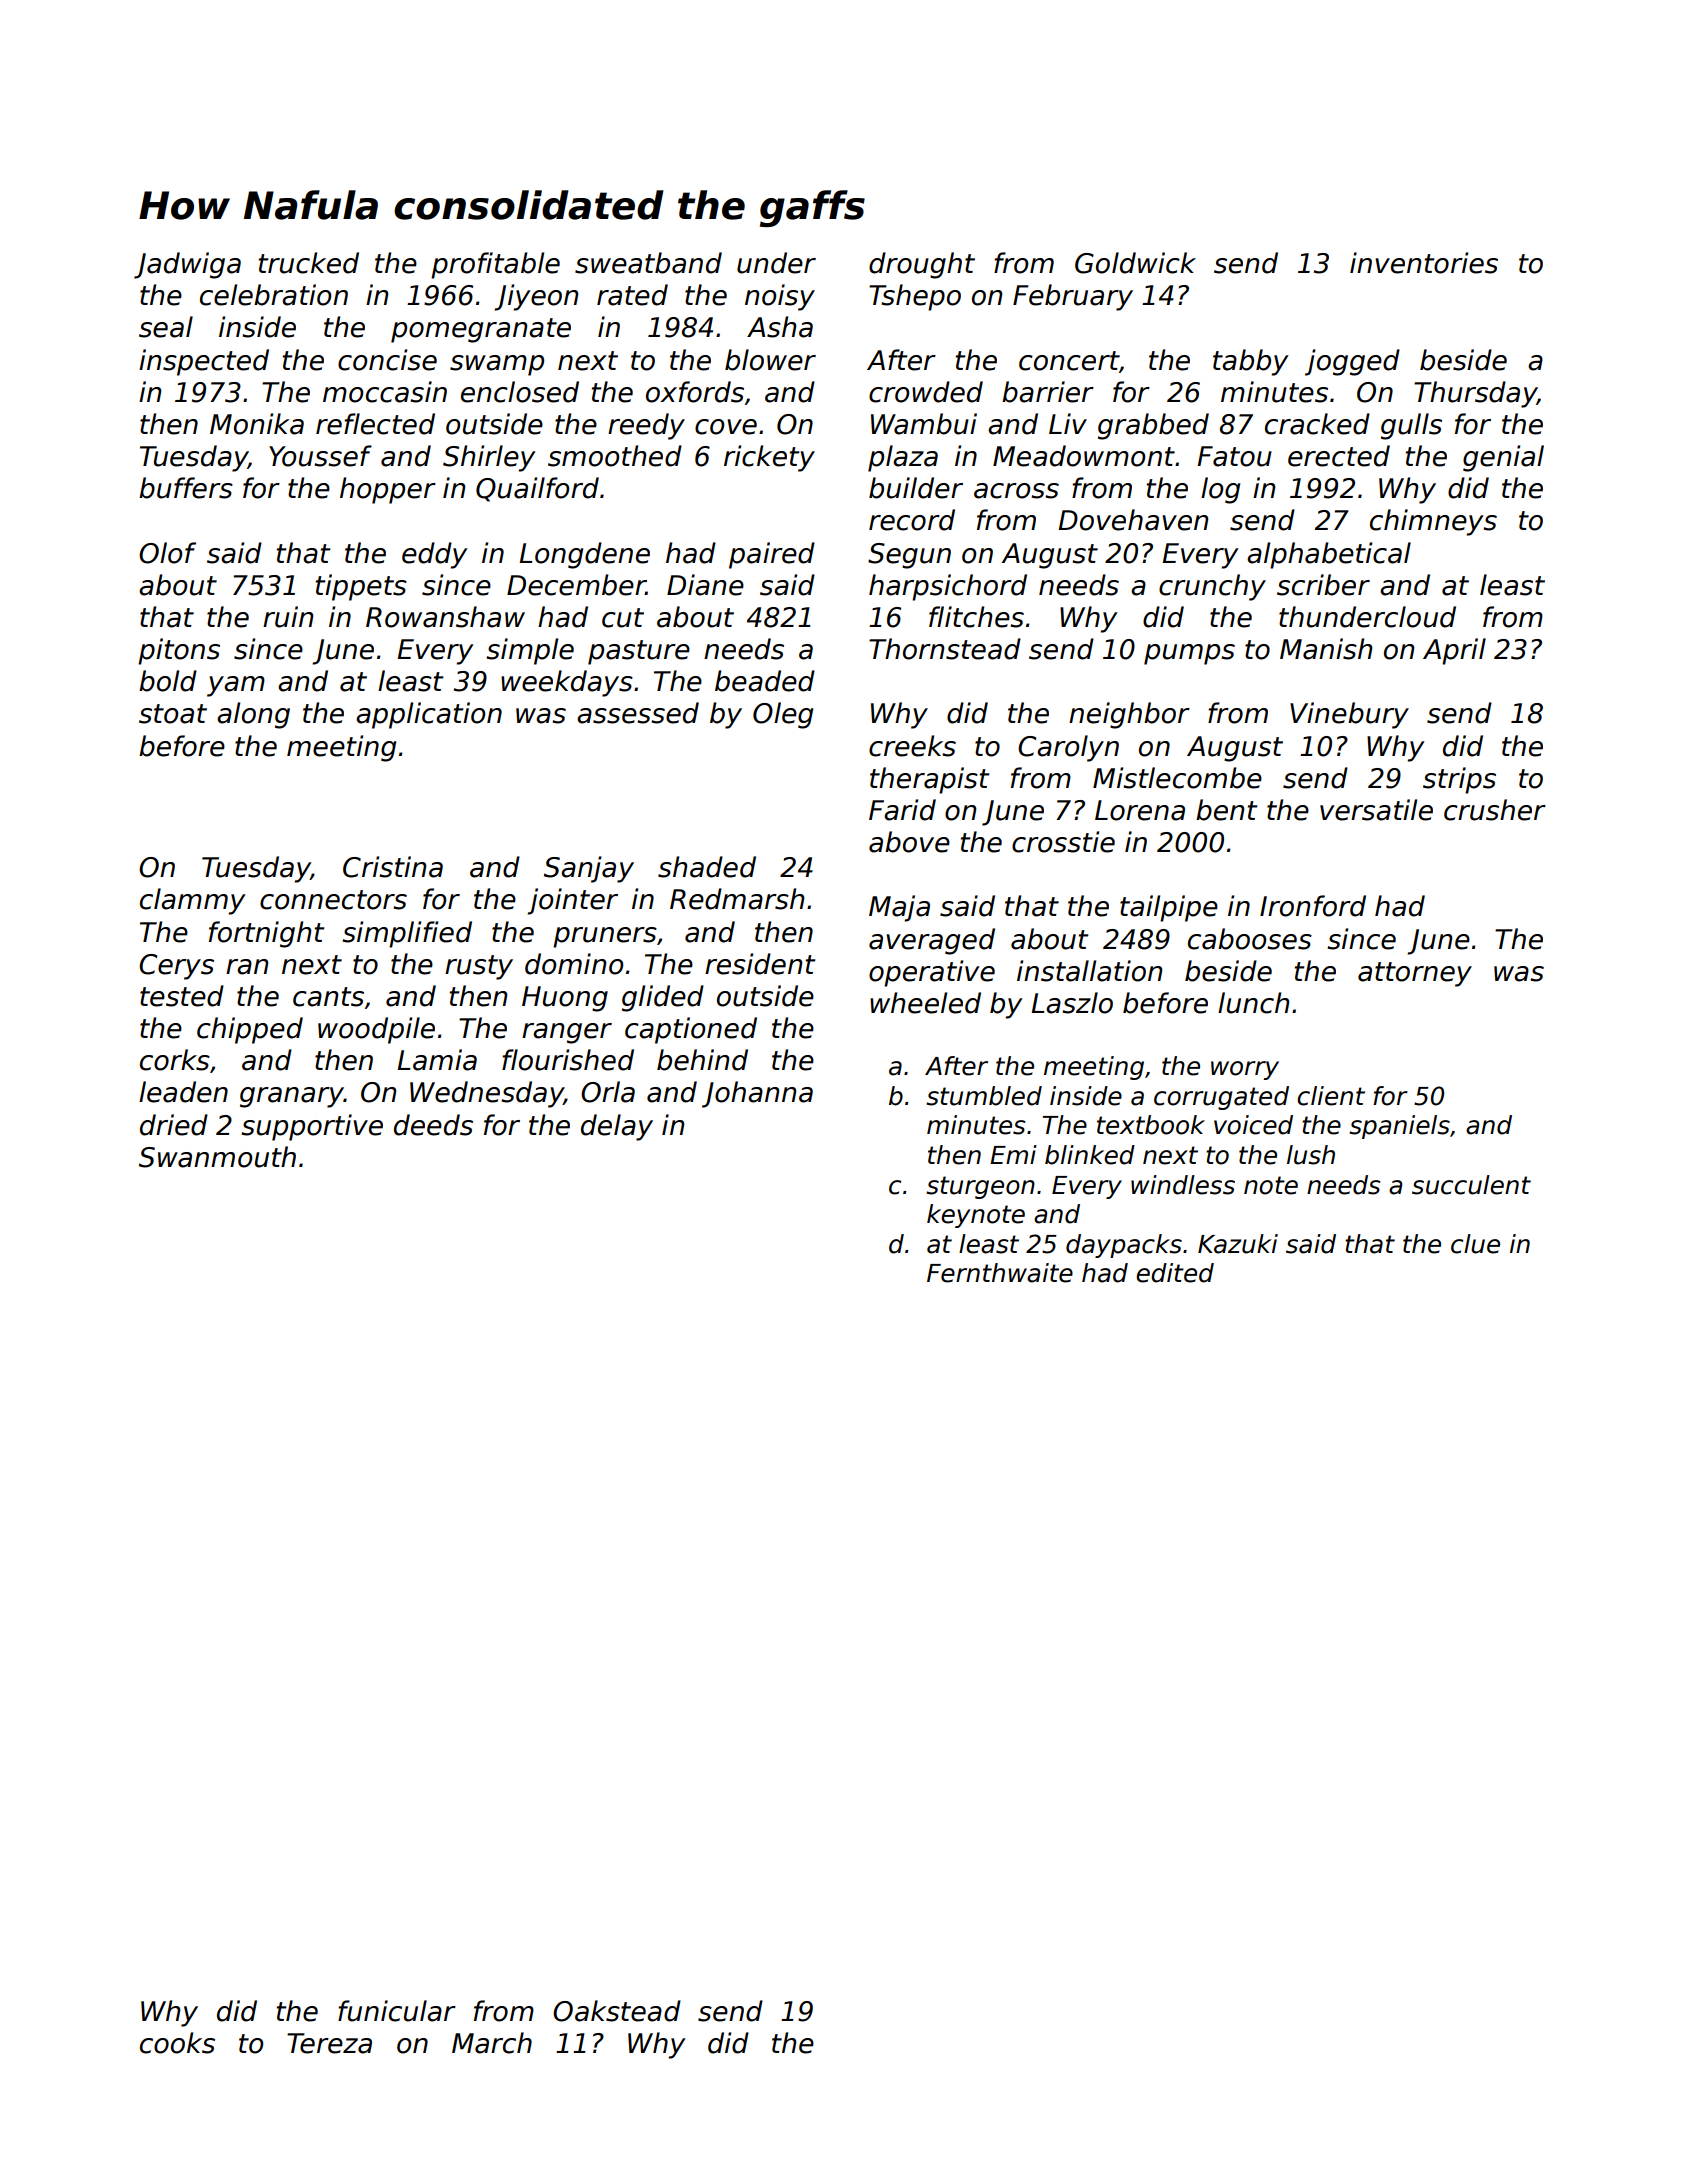 This image has height=2178, width=1683. Describe the element at coordinates (433, 1125) in the image. I see `deeds` at that location.
